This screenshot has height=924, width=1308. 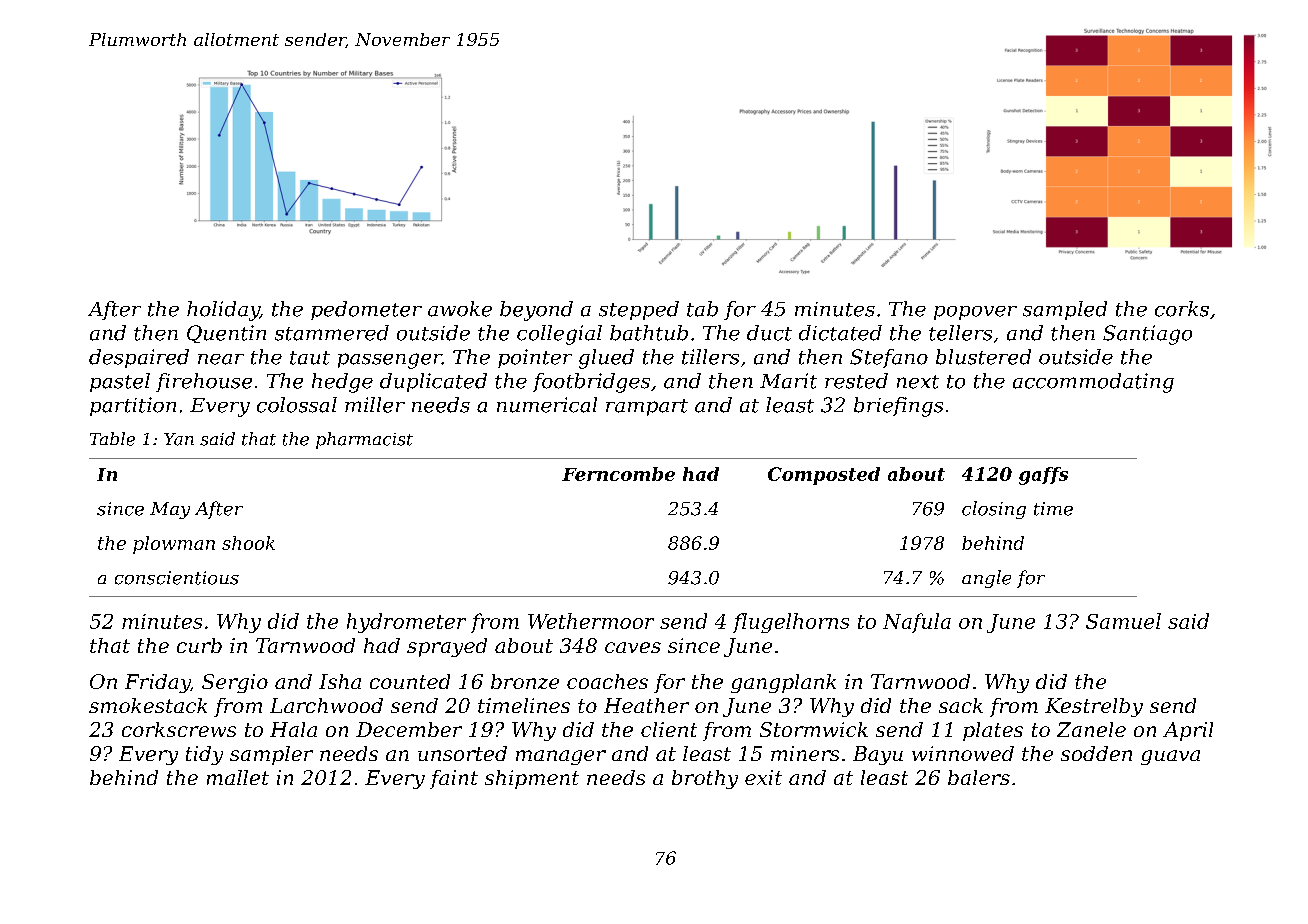 I want to click on holiday, so click(x=223, y=311).
